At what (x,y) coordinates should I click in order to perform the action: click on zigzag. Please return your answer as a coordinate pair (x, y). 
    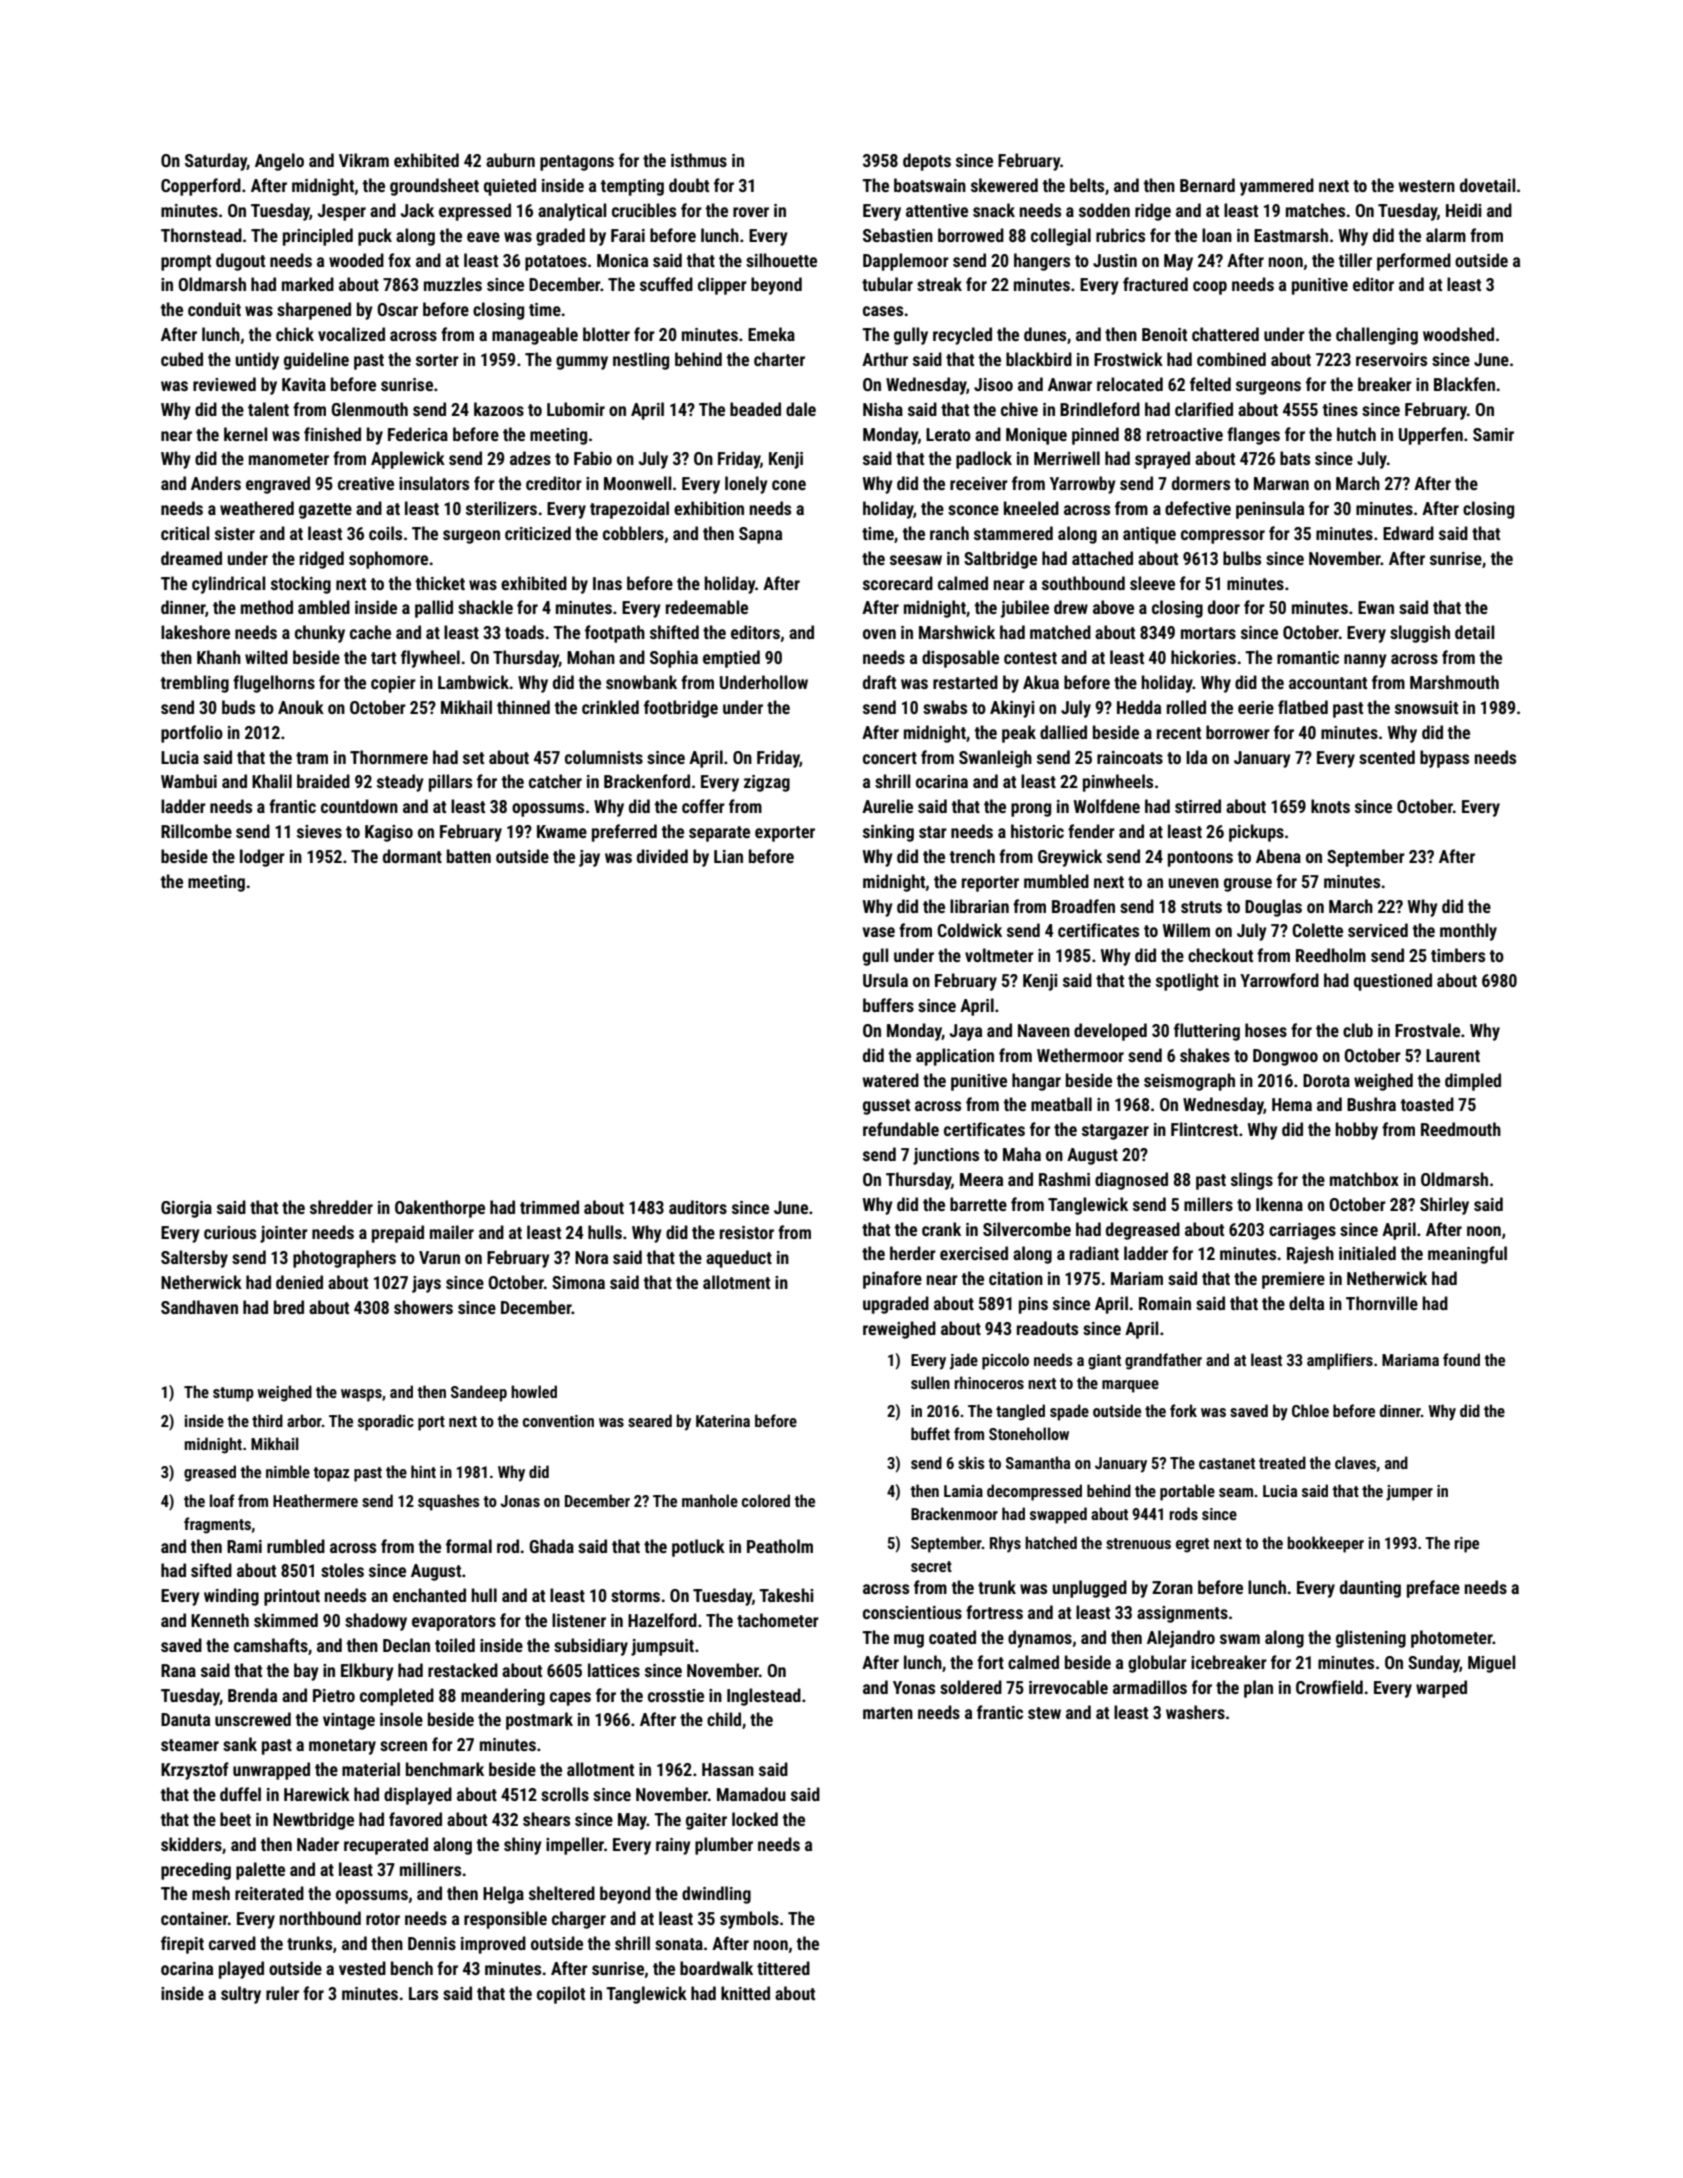
    Looking at the image, I should click on (767, 783).
